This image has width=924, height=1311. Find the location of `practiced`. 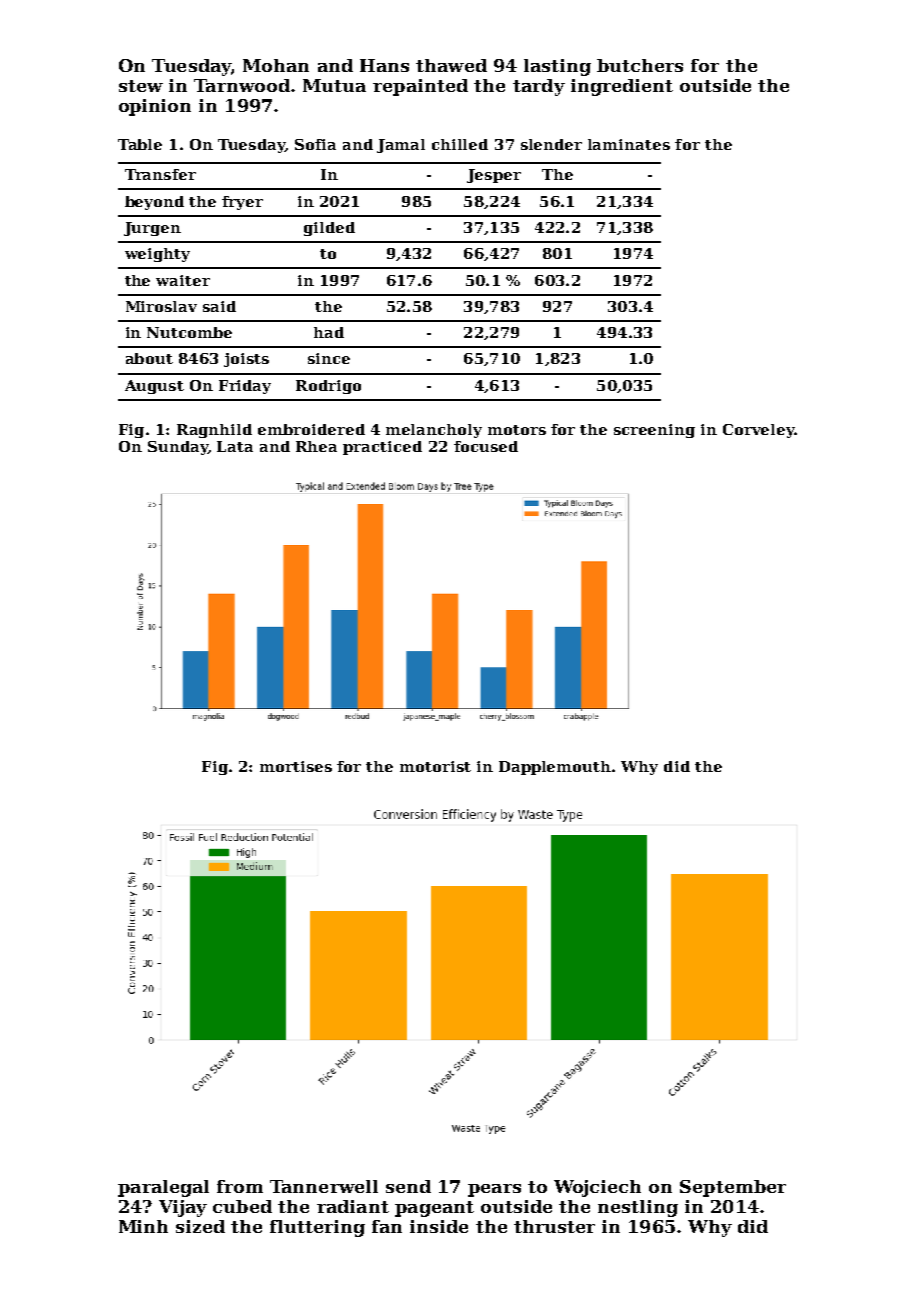

practiced is located at coordinates (382, 448).
